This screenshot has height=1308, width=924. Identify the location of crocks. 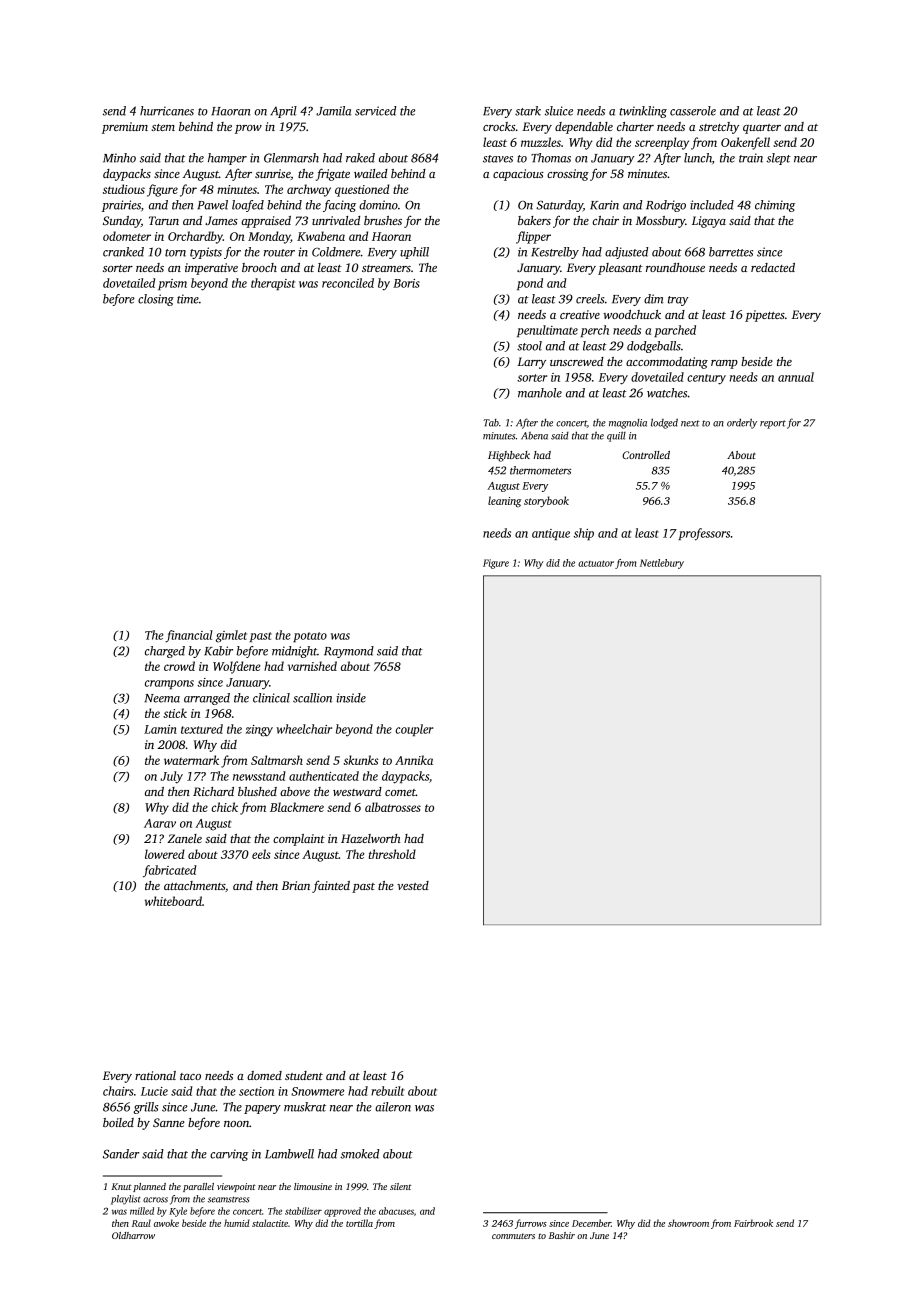
(499, 126).
